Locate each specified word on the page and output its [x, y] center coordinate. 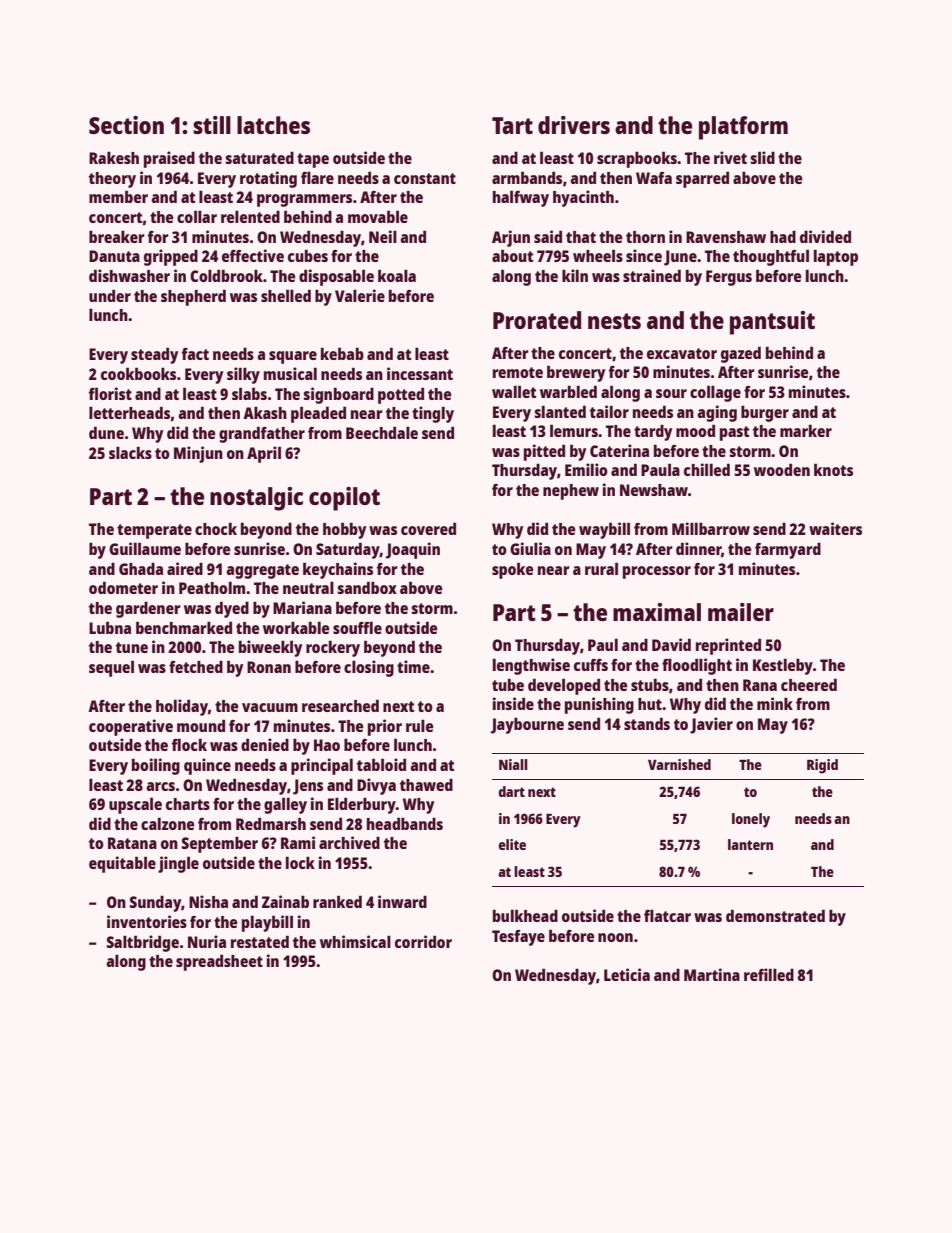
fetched [196, 666]
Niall [513, 764]
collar [197, 216]
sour [671, 393]
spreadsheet [219, 962]
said [548, 236]
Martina [712, 974]
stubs [650, 684]
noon [615, 937]
